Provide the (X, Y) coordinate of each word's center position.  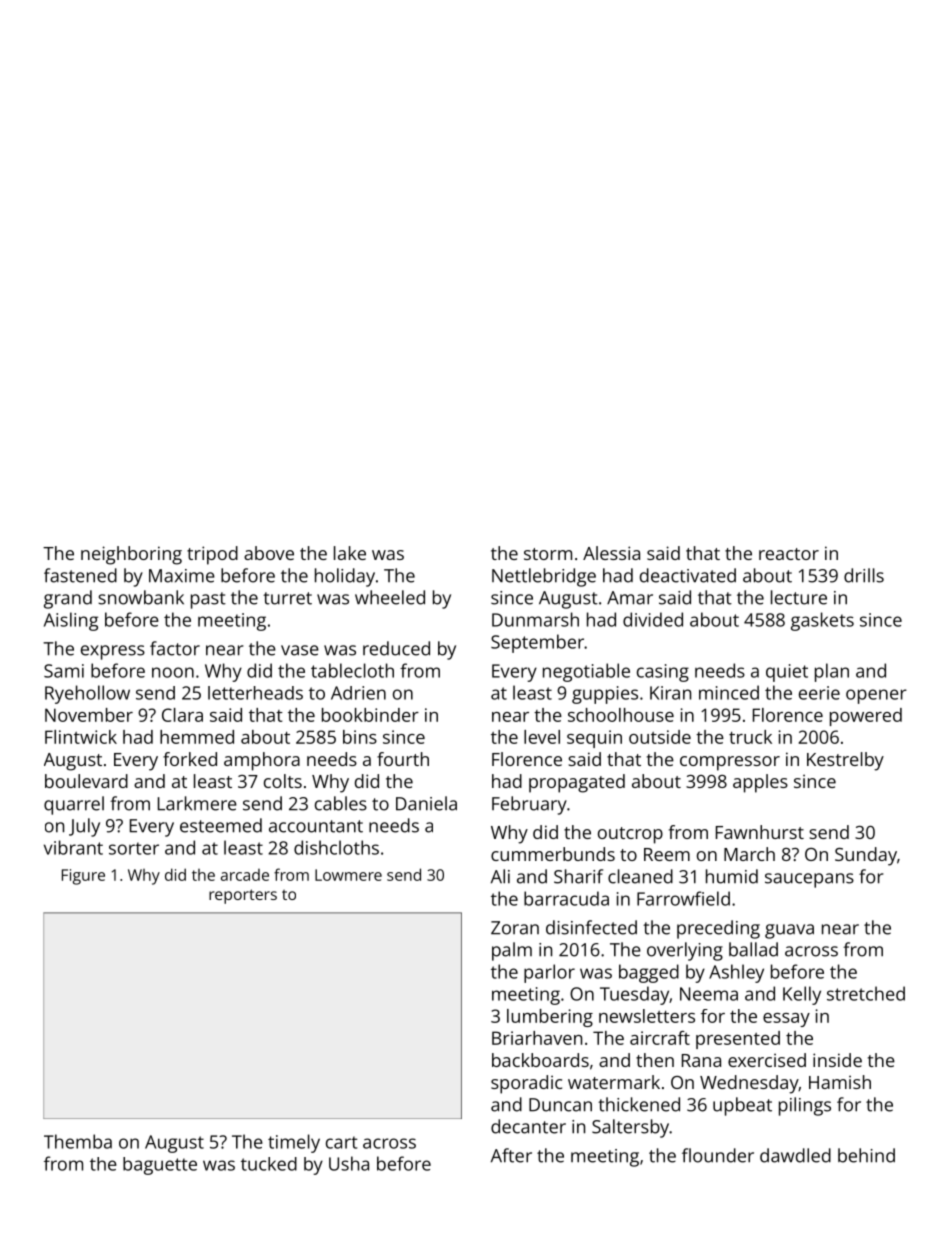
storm (548, 554)
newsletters (647, 1016)
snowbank (141, 597)
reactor (789, 554)
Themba (78, 1141)
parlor (549, 973)
